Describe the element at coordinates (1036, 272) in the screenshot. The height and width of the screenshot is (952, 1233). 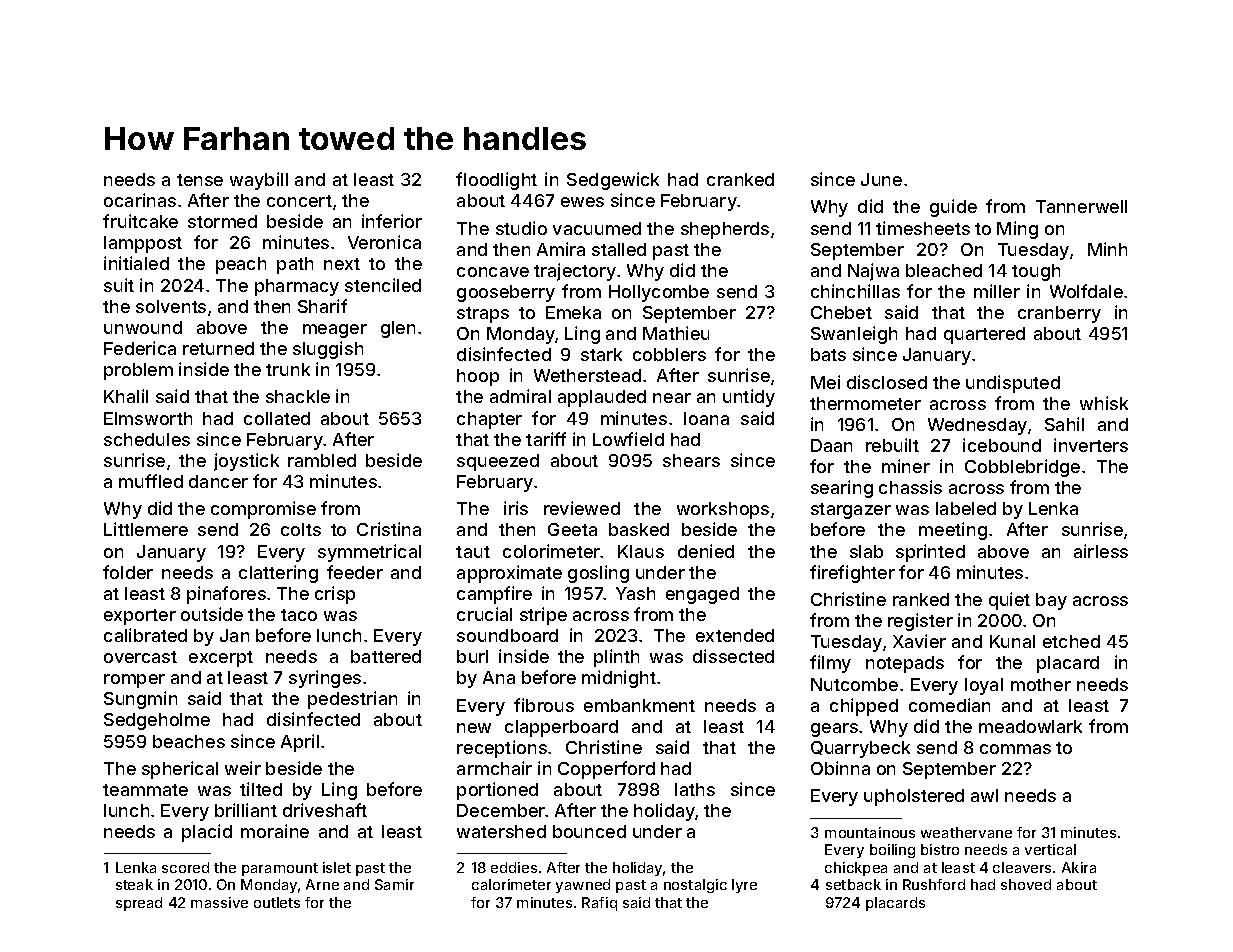
I see `tough` at that location.
